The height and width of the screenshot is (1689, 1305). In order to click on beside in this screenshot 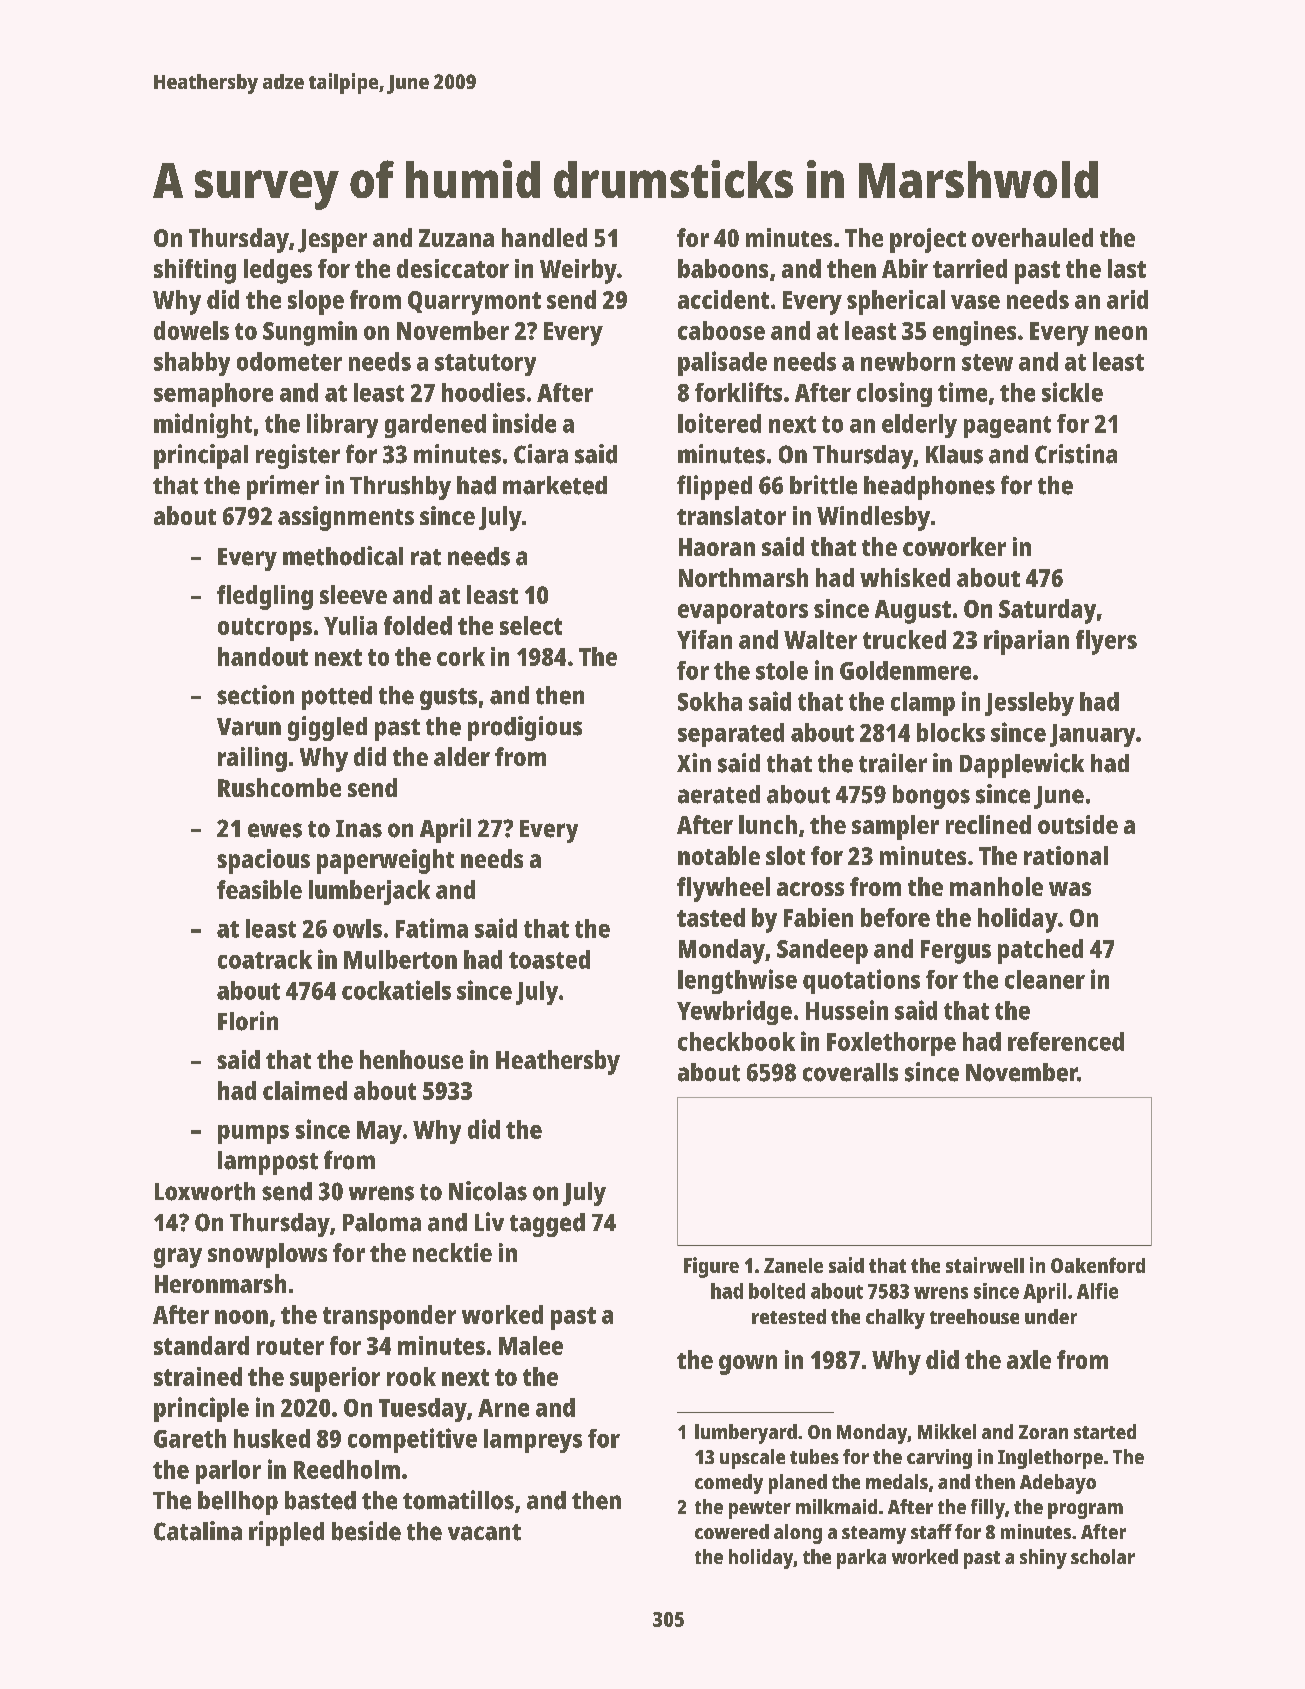, I will do `click(366, 1531)`.
